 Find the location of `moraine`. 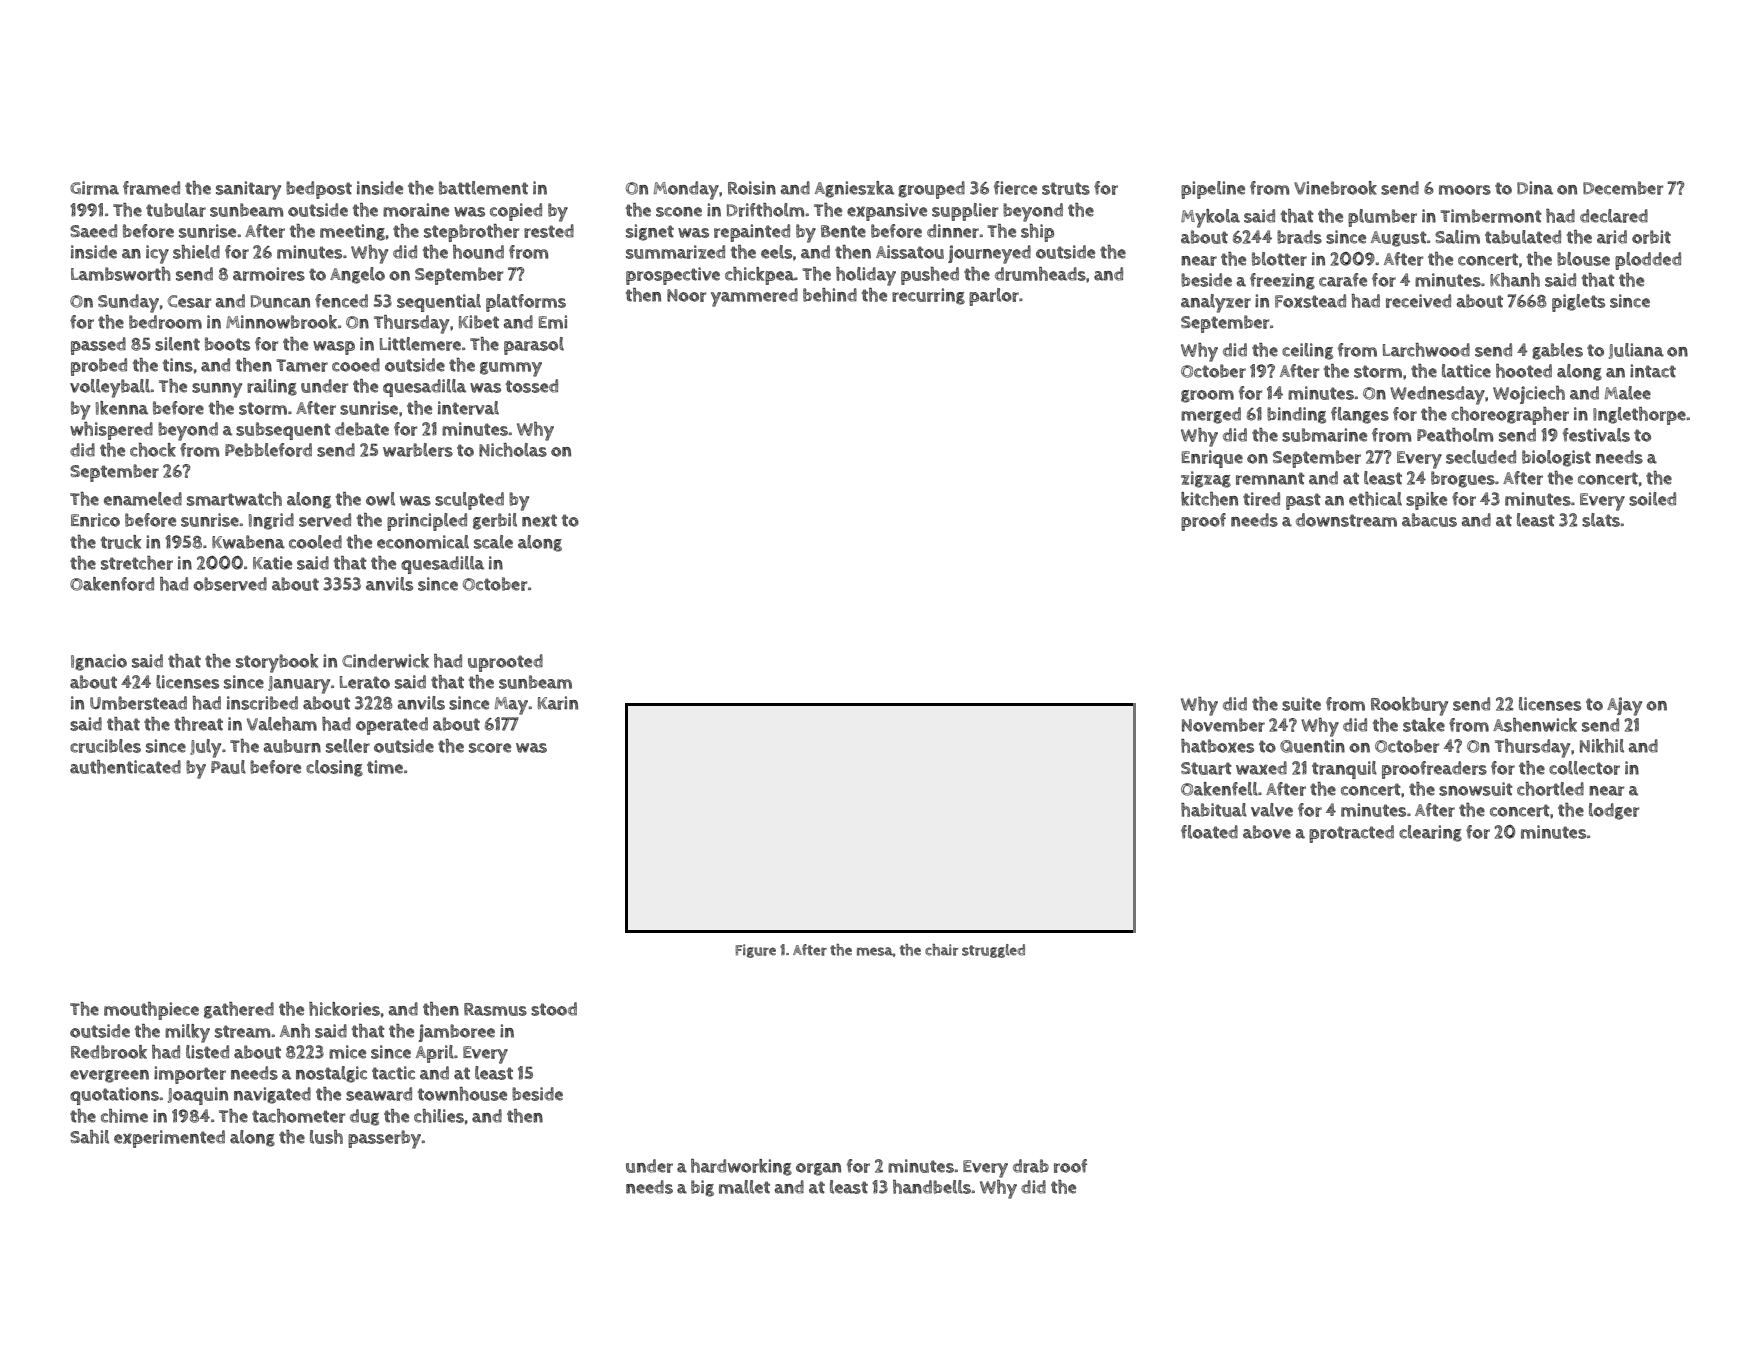

moraine is located at coordinates (416, 210).
